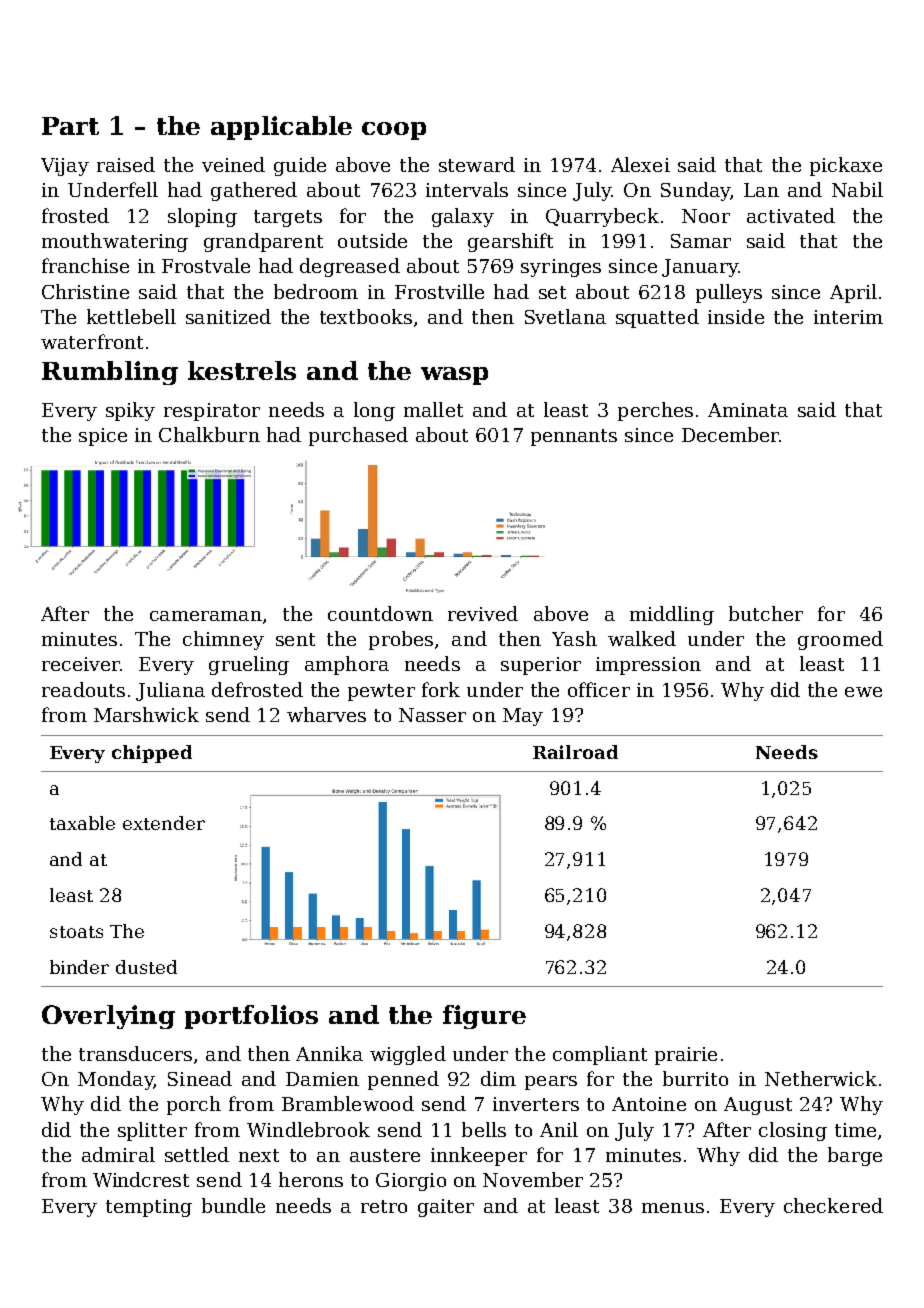 The height and width of the document is (1308, 924). Describe the element at coordinates (146, 714) in the document. I see `Marshwick` at that location.
